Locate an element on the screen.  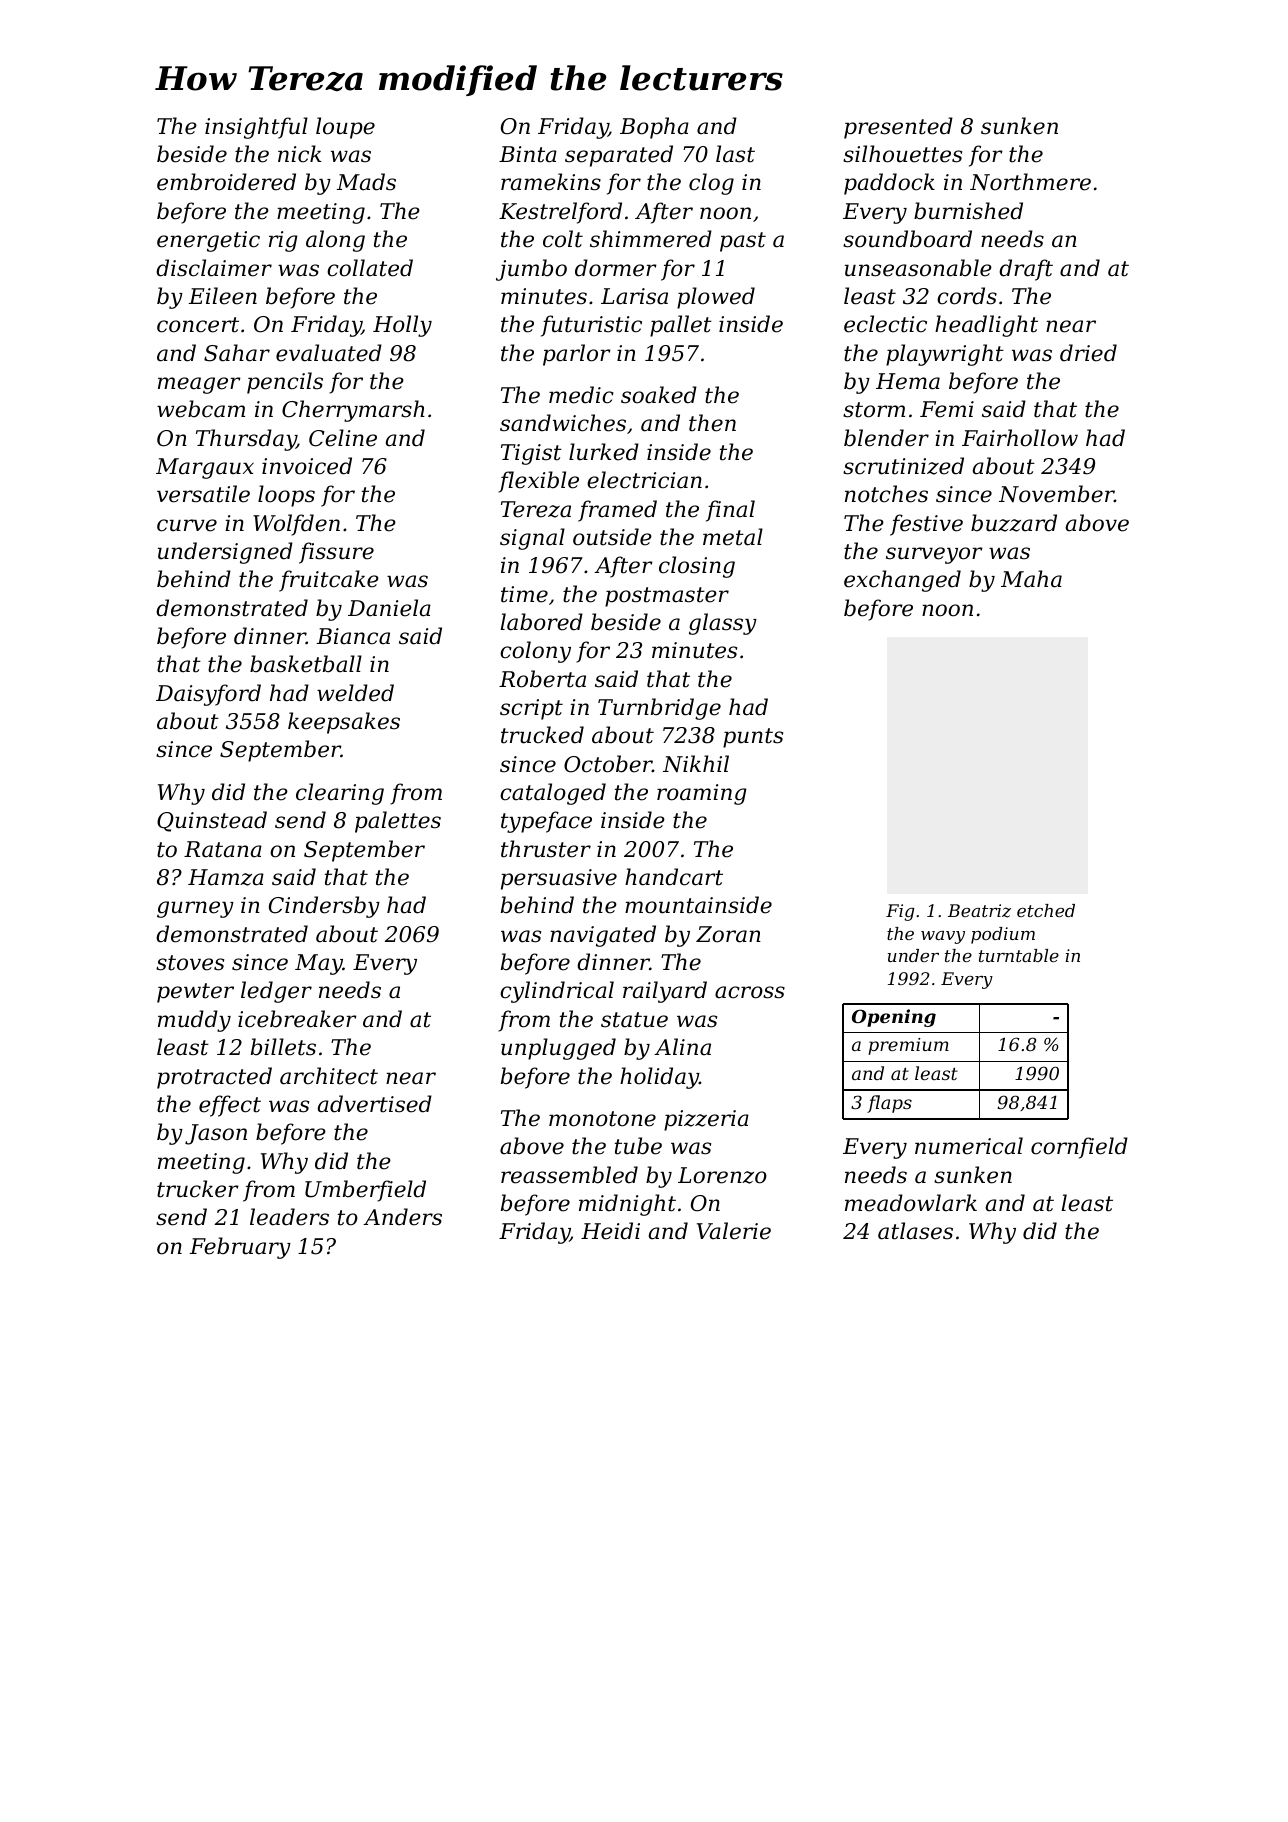
presented is located at coordinates (898, 128).
